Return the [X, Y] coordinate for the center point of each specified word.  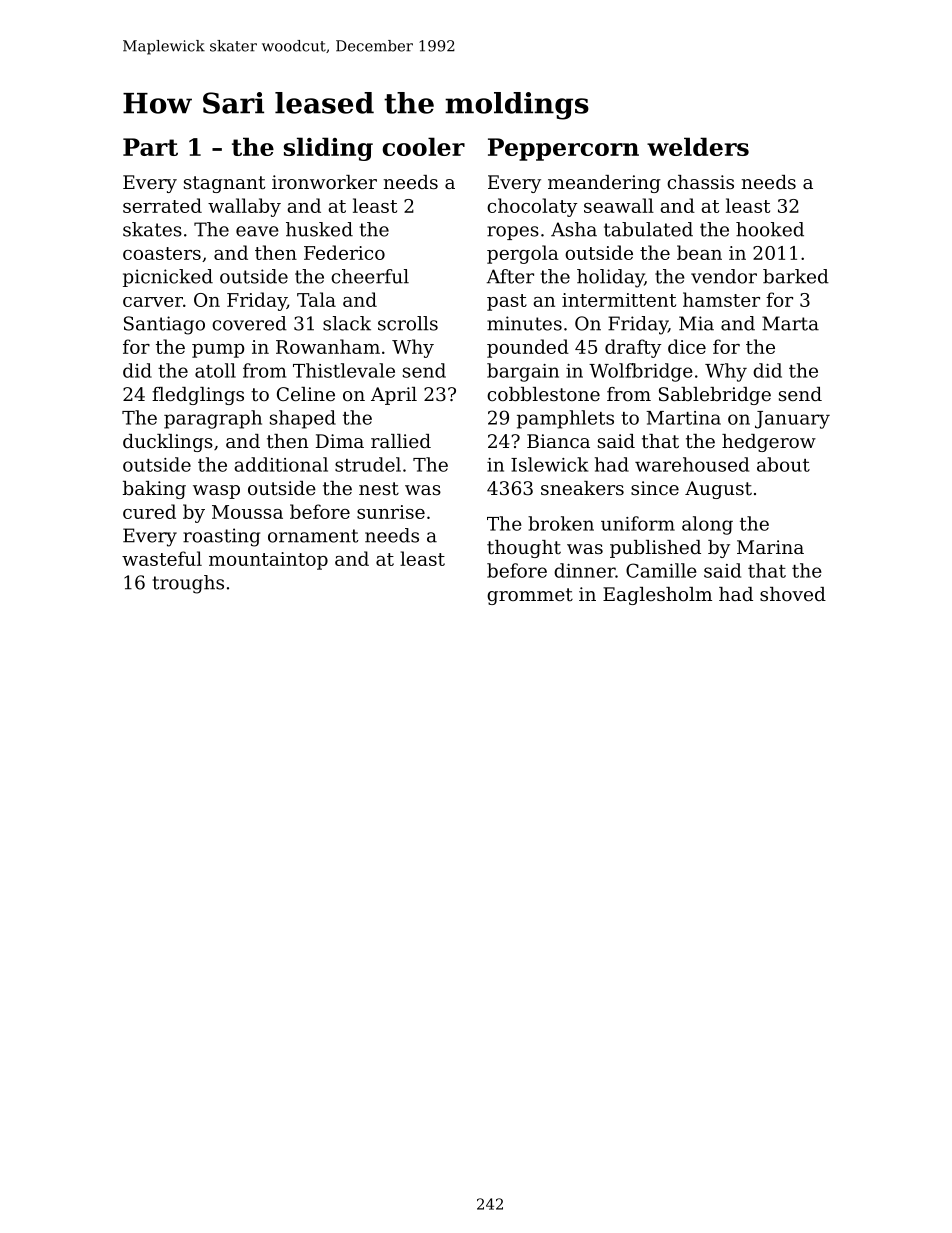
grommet [530, 596]
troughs [188, 584]
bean [699, 252]
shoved [793, 594]
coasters [162, 253]
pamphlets [565, 419]
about [783, 464]
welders [698, 146]
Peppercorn [563, 149]
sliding [328, 149]
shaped [303, 419]
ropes [513, 233]
